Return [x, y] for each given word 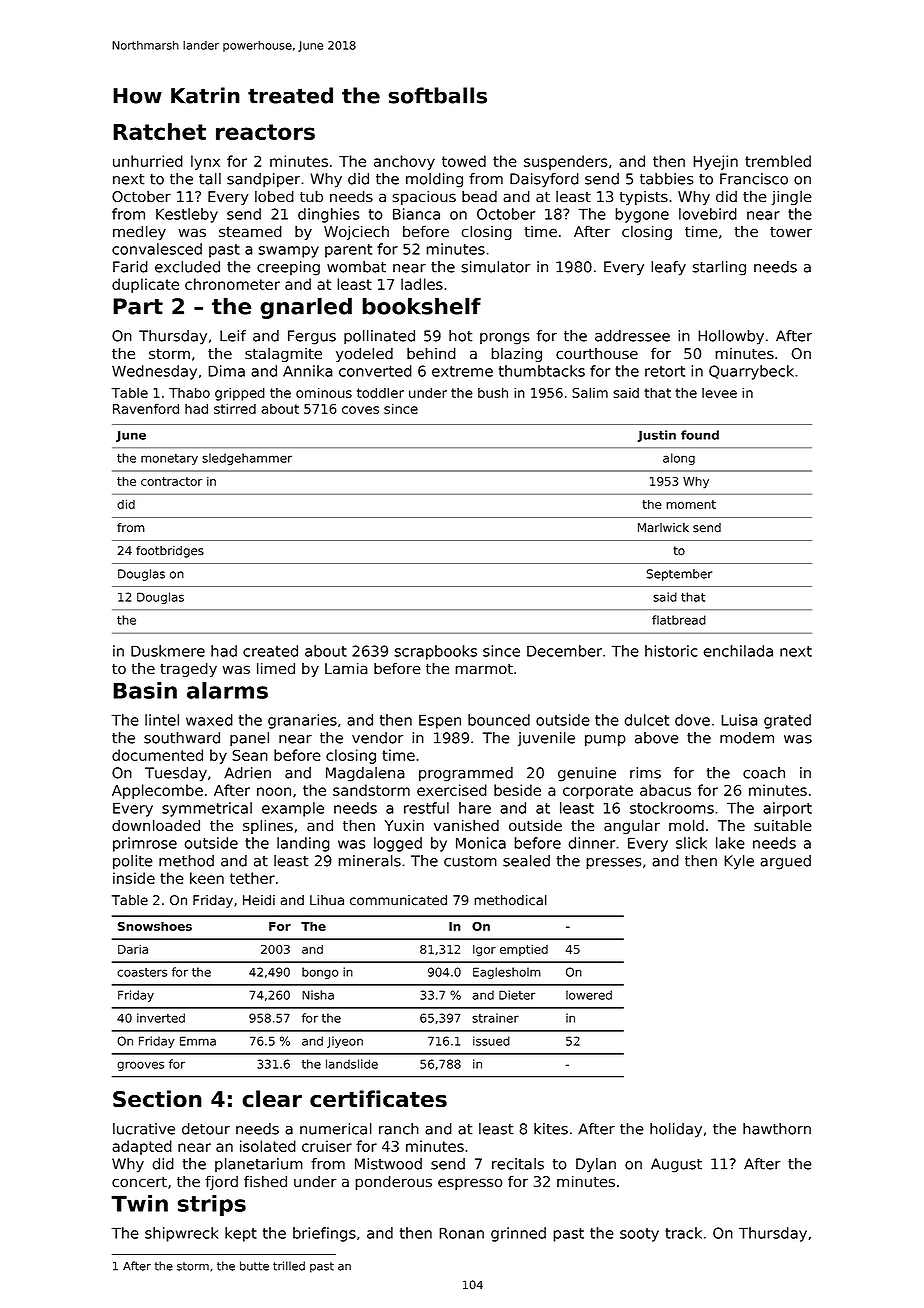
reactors [265, 132]
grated [787, 721]
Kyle [739, 862]
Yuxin [404, 826]
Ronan [461, 1233]
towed [464, 161]
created [270, 651]
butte [254, 1266]
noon [274, 791]
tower [791, 232]
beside [517, 790]
